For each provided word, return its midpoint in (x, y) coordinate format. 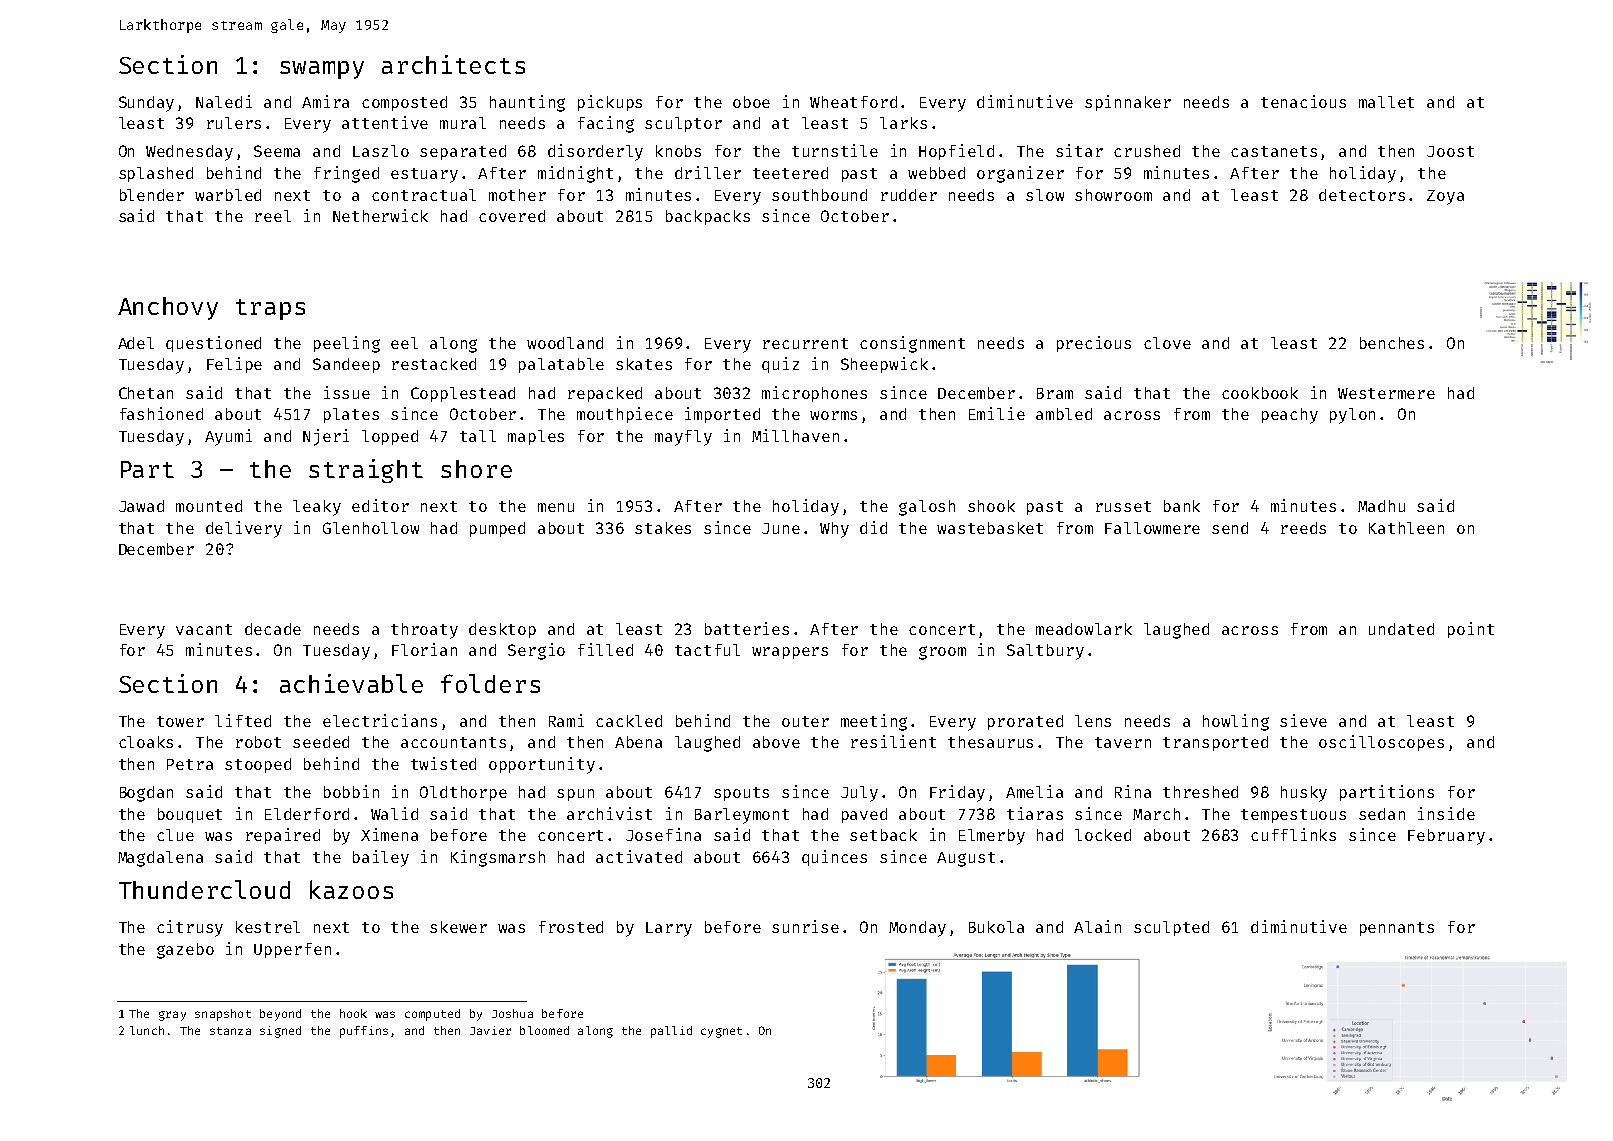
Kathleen (1406, 528)
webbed (936, 173)
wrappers (790, 653)
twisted (443, 763)
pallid (671, 1032)
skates (644, 364)
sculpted (1171, 928)
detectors (1362, 195)
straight (366, 471)
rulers (234, 123)
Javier (490, 1030)
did (873, 527)
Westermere (1386, 393)
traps (270, 309)
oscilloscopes (1381, 743)
